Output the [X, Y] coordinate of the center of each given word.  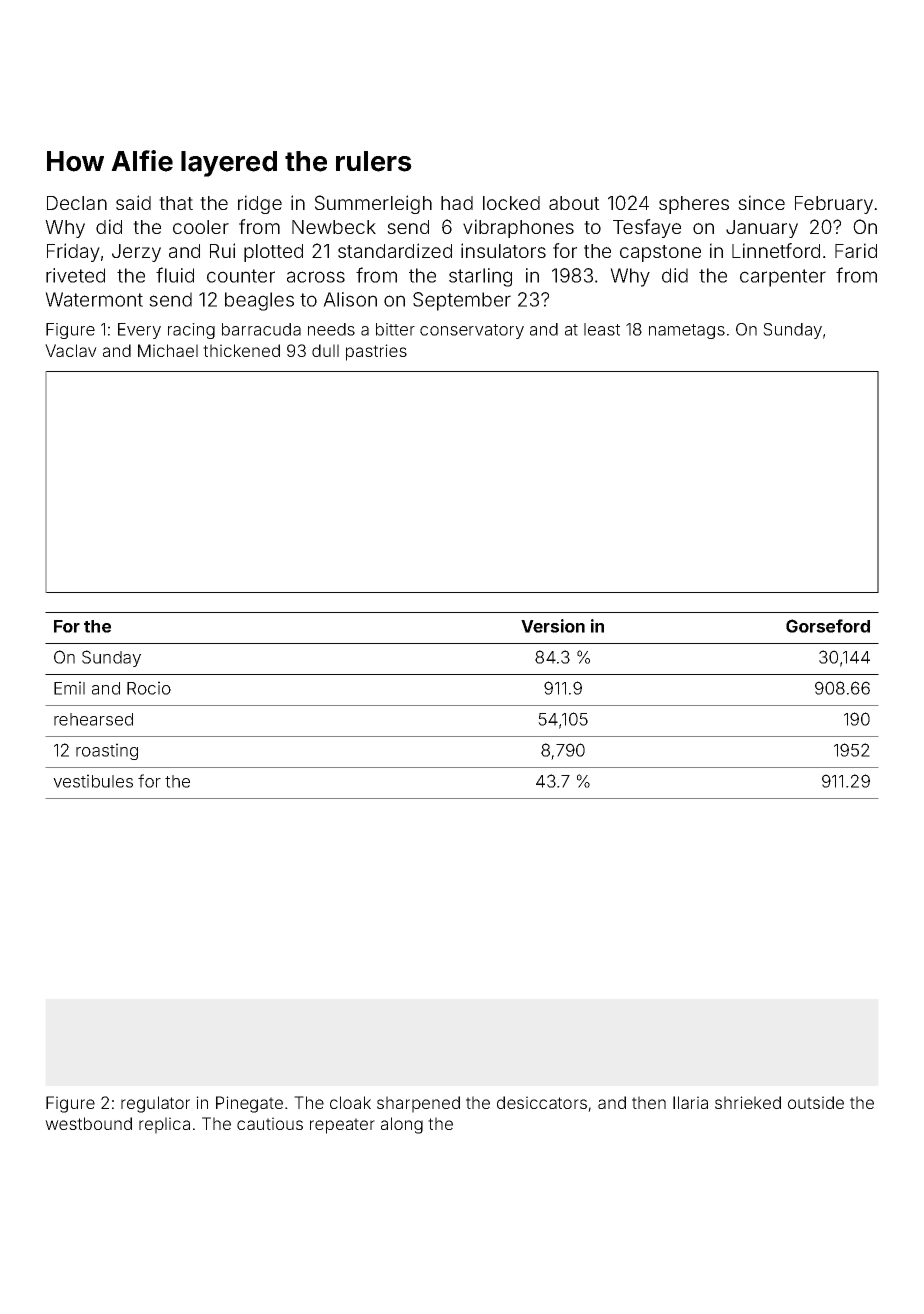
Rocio [149, 688]
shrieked [748, 1102]
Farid [856, 250]
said [133, 202]
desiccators [542, 1102]
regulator [155, 1104]
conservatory [472, 331]
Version [553, 626]
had [457, 203]
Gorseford [828, 626]
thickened [241, 350]
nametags [687, 331]
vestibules [93, 781]
